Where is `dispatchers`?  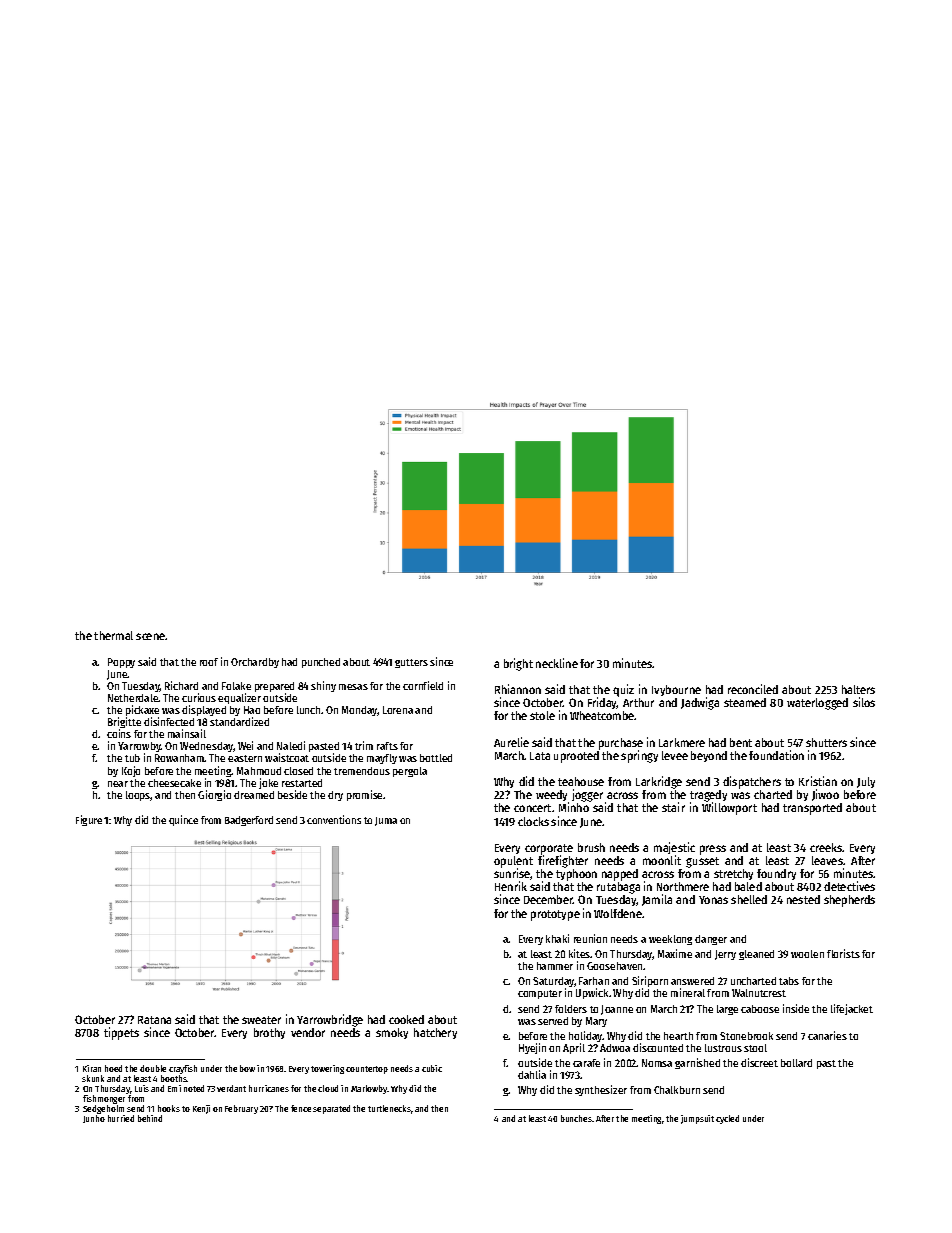 dispatchers is located at coordinates (752, 782).
